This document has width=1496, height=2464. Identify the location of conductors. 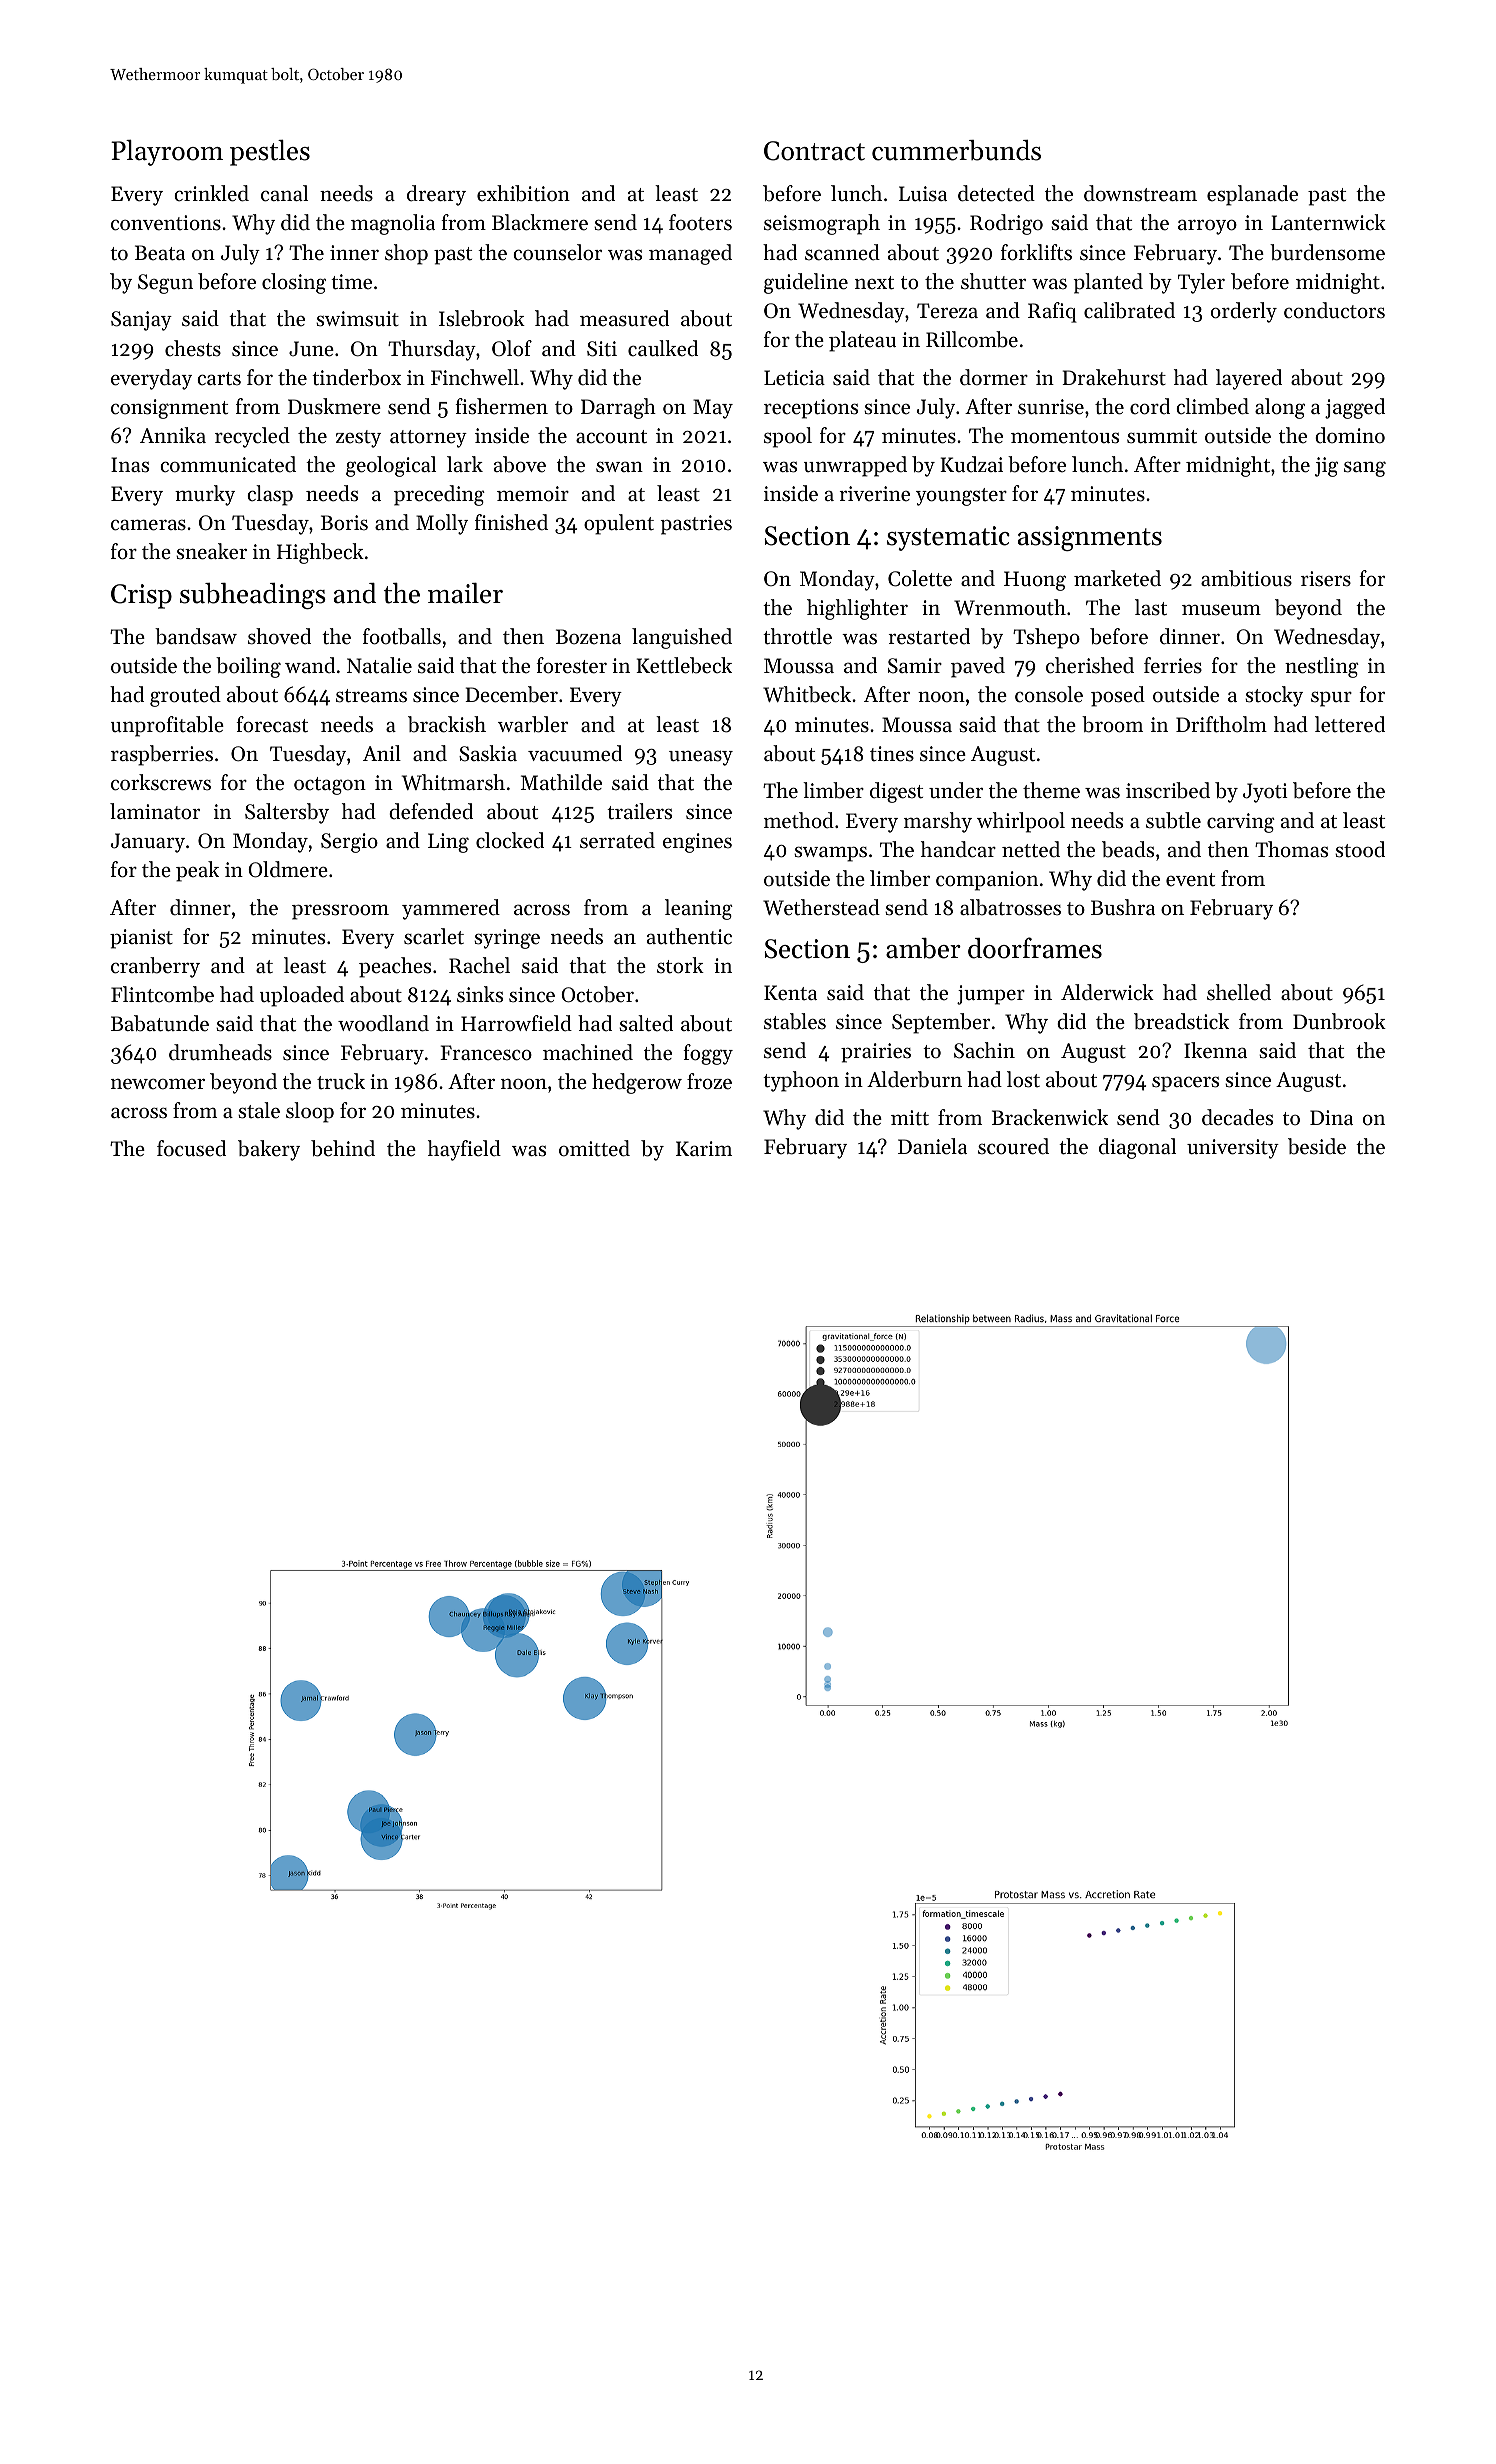
(1334, 310).
